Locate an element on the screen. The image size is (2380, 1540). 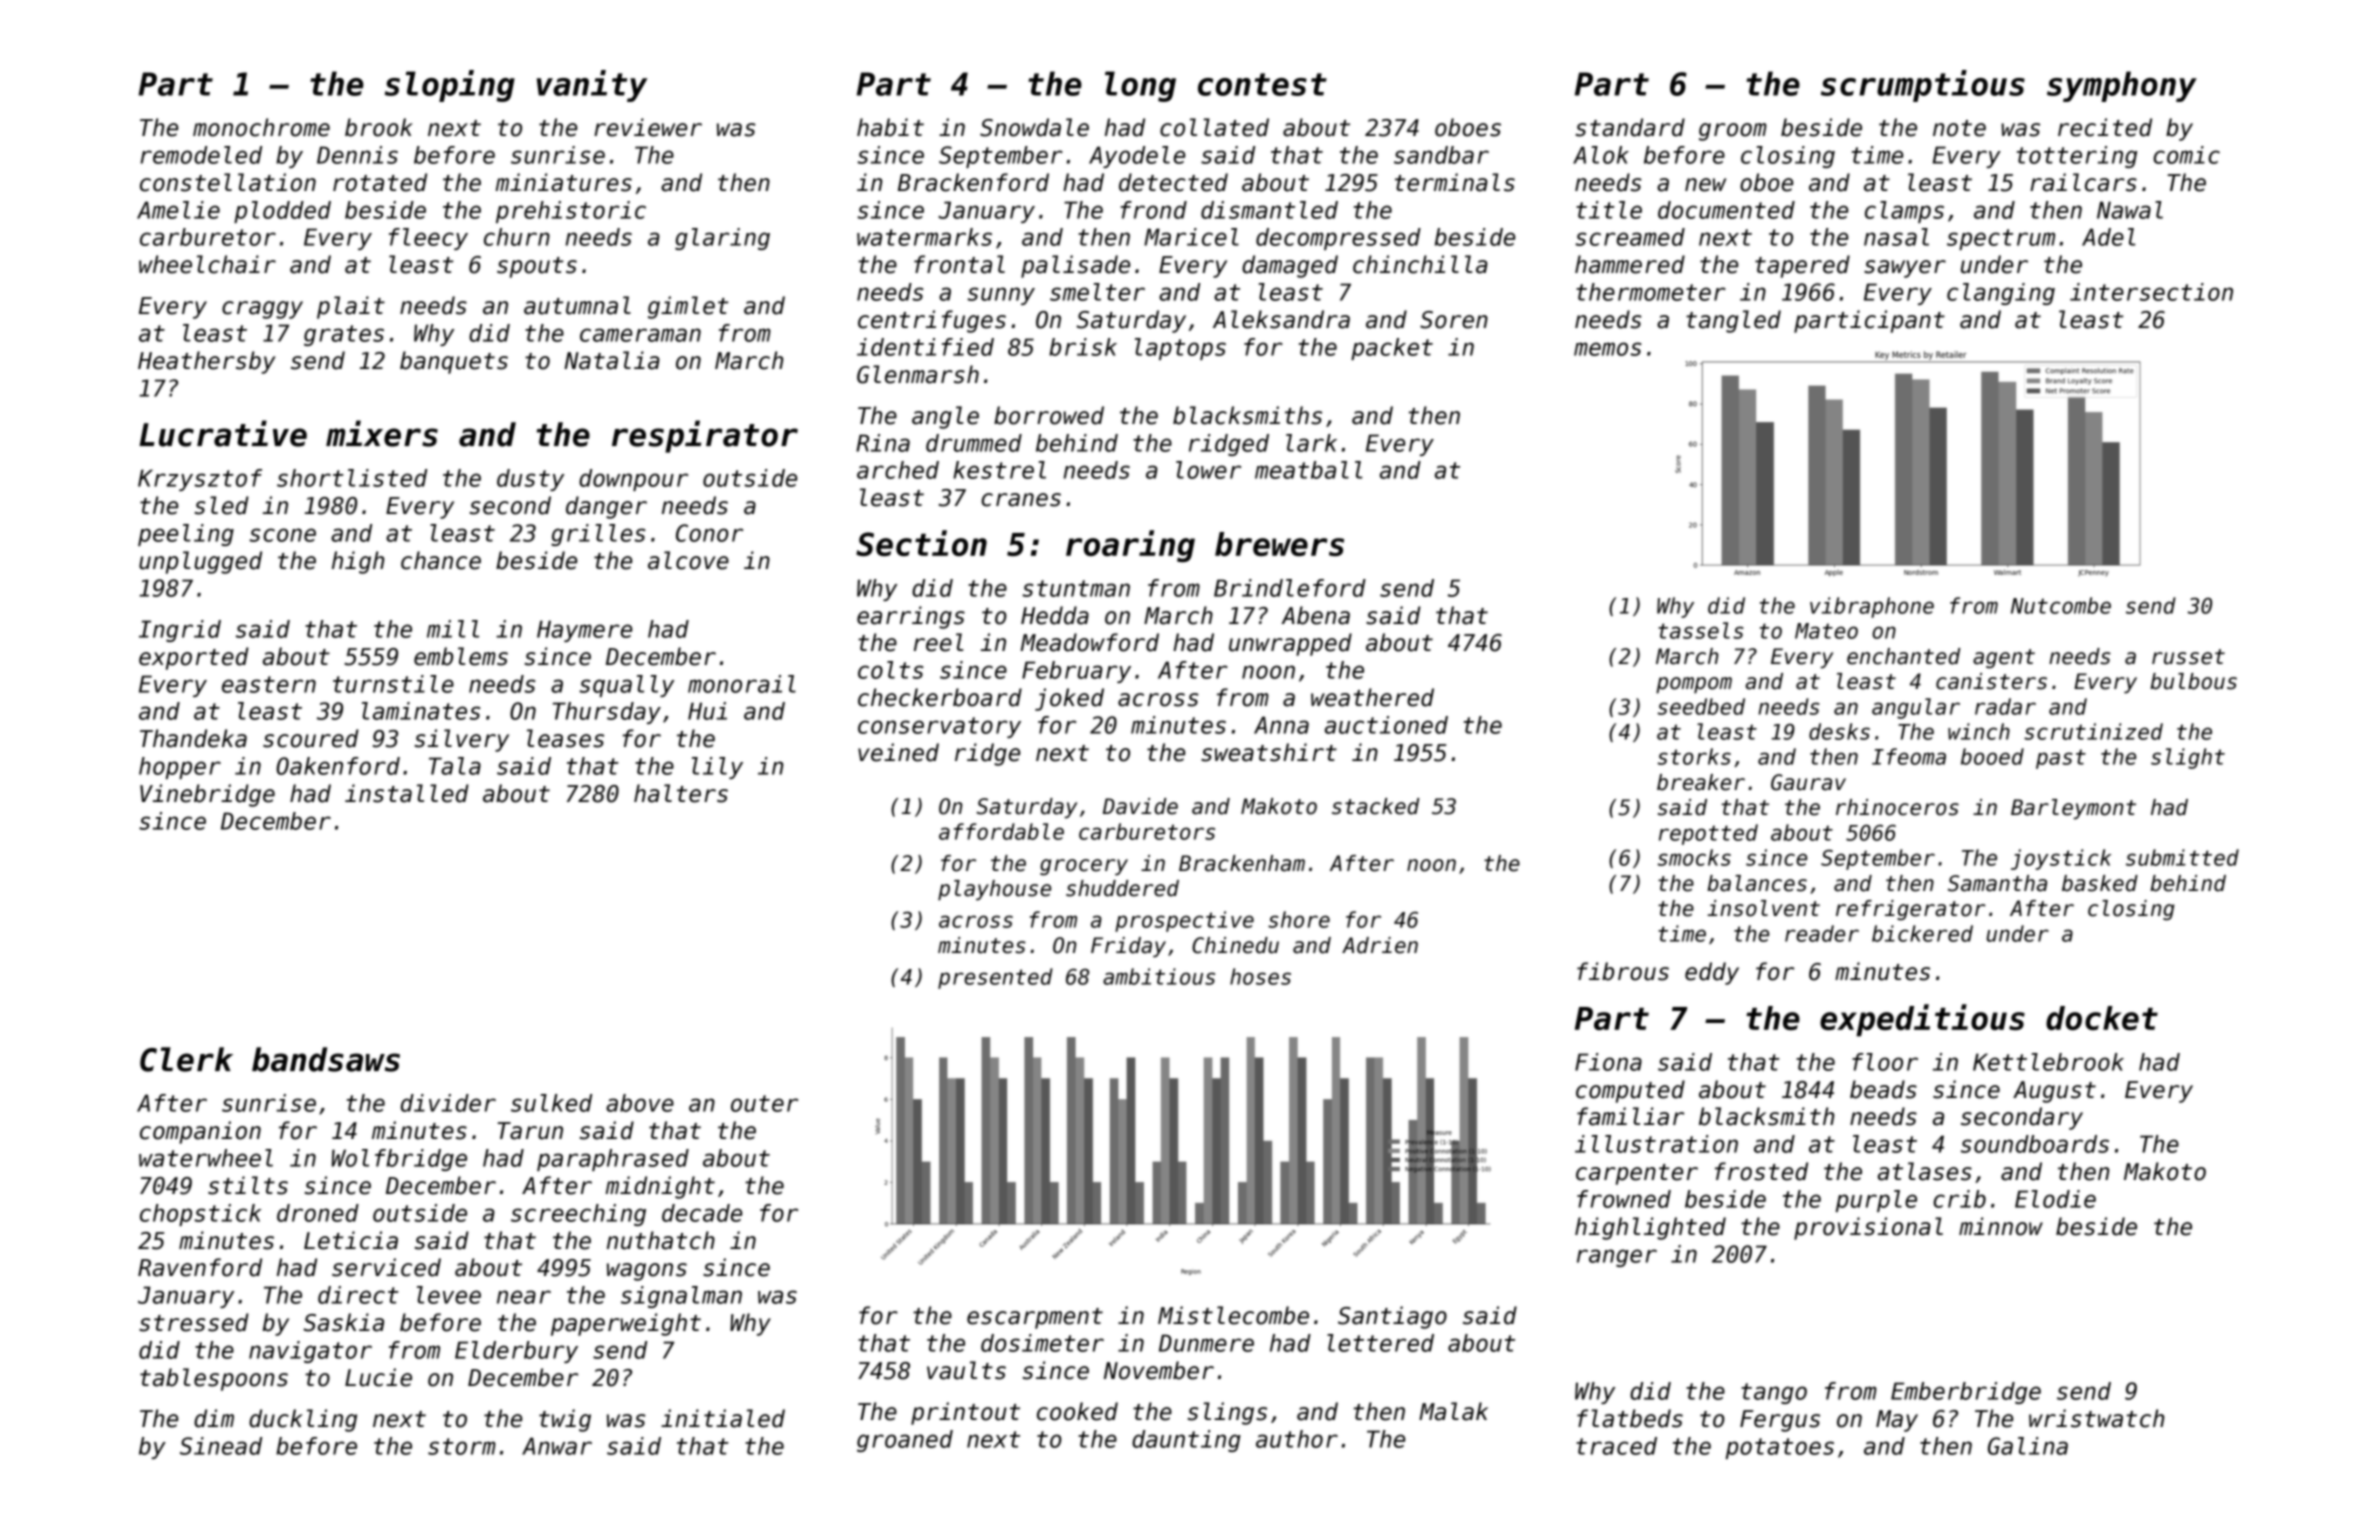
Clerk is located at coordinates (186, 1059).
